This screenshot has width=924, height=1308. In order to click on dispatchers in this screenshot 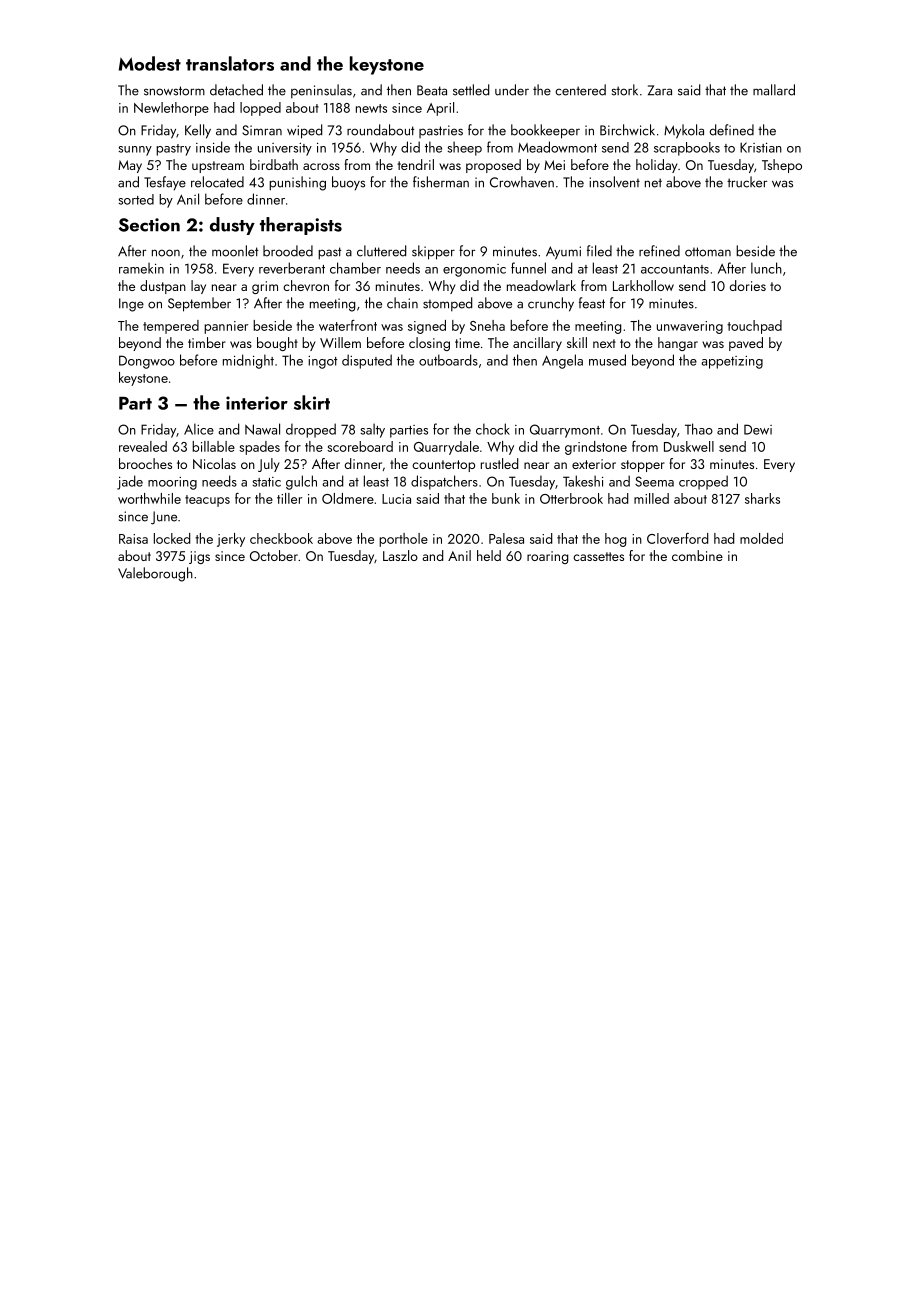, I will do `click(444, 482)`.
